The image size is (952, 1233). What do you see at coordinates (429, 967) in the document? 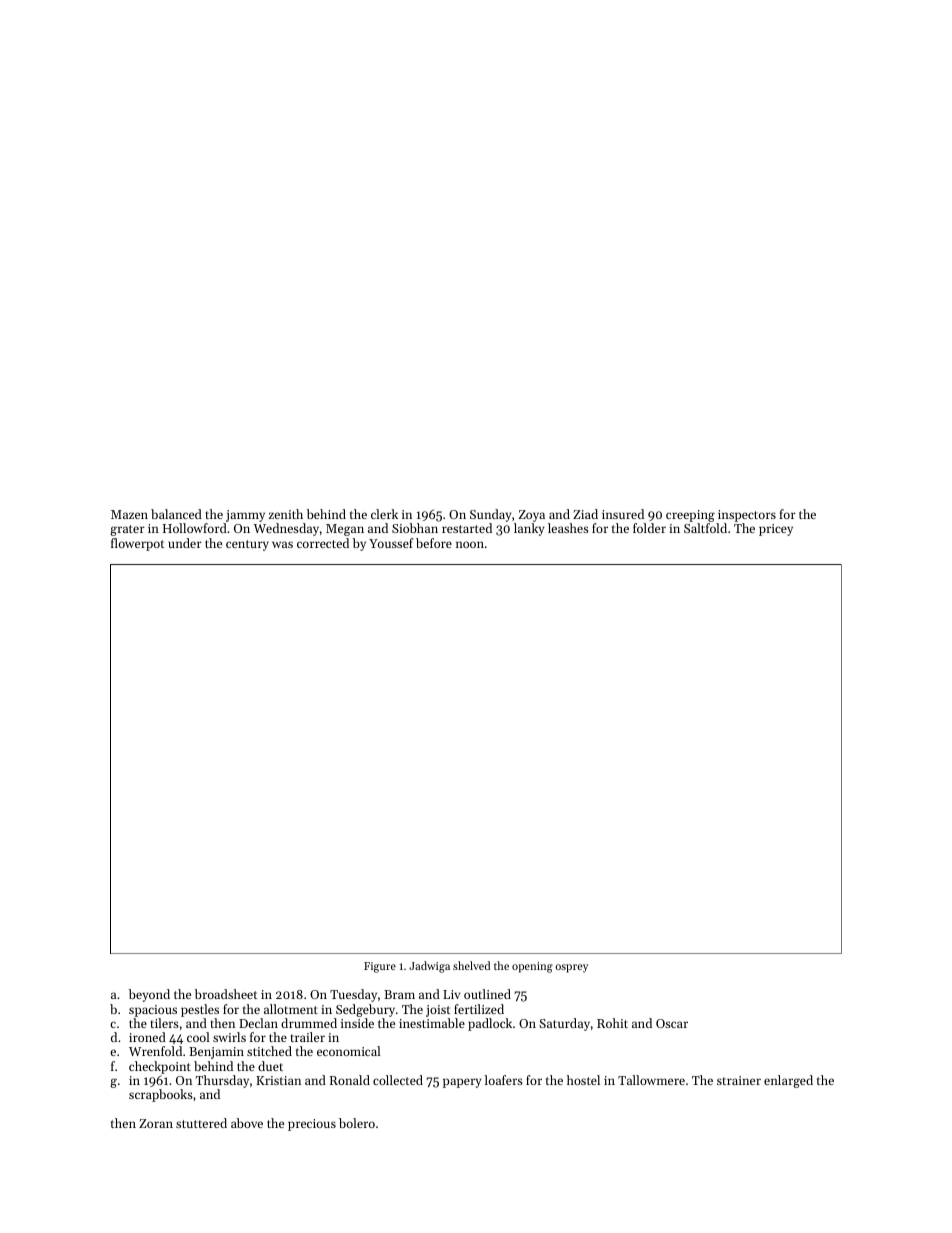
I see `Jadwiga` at bounding box center [429, 967].
